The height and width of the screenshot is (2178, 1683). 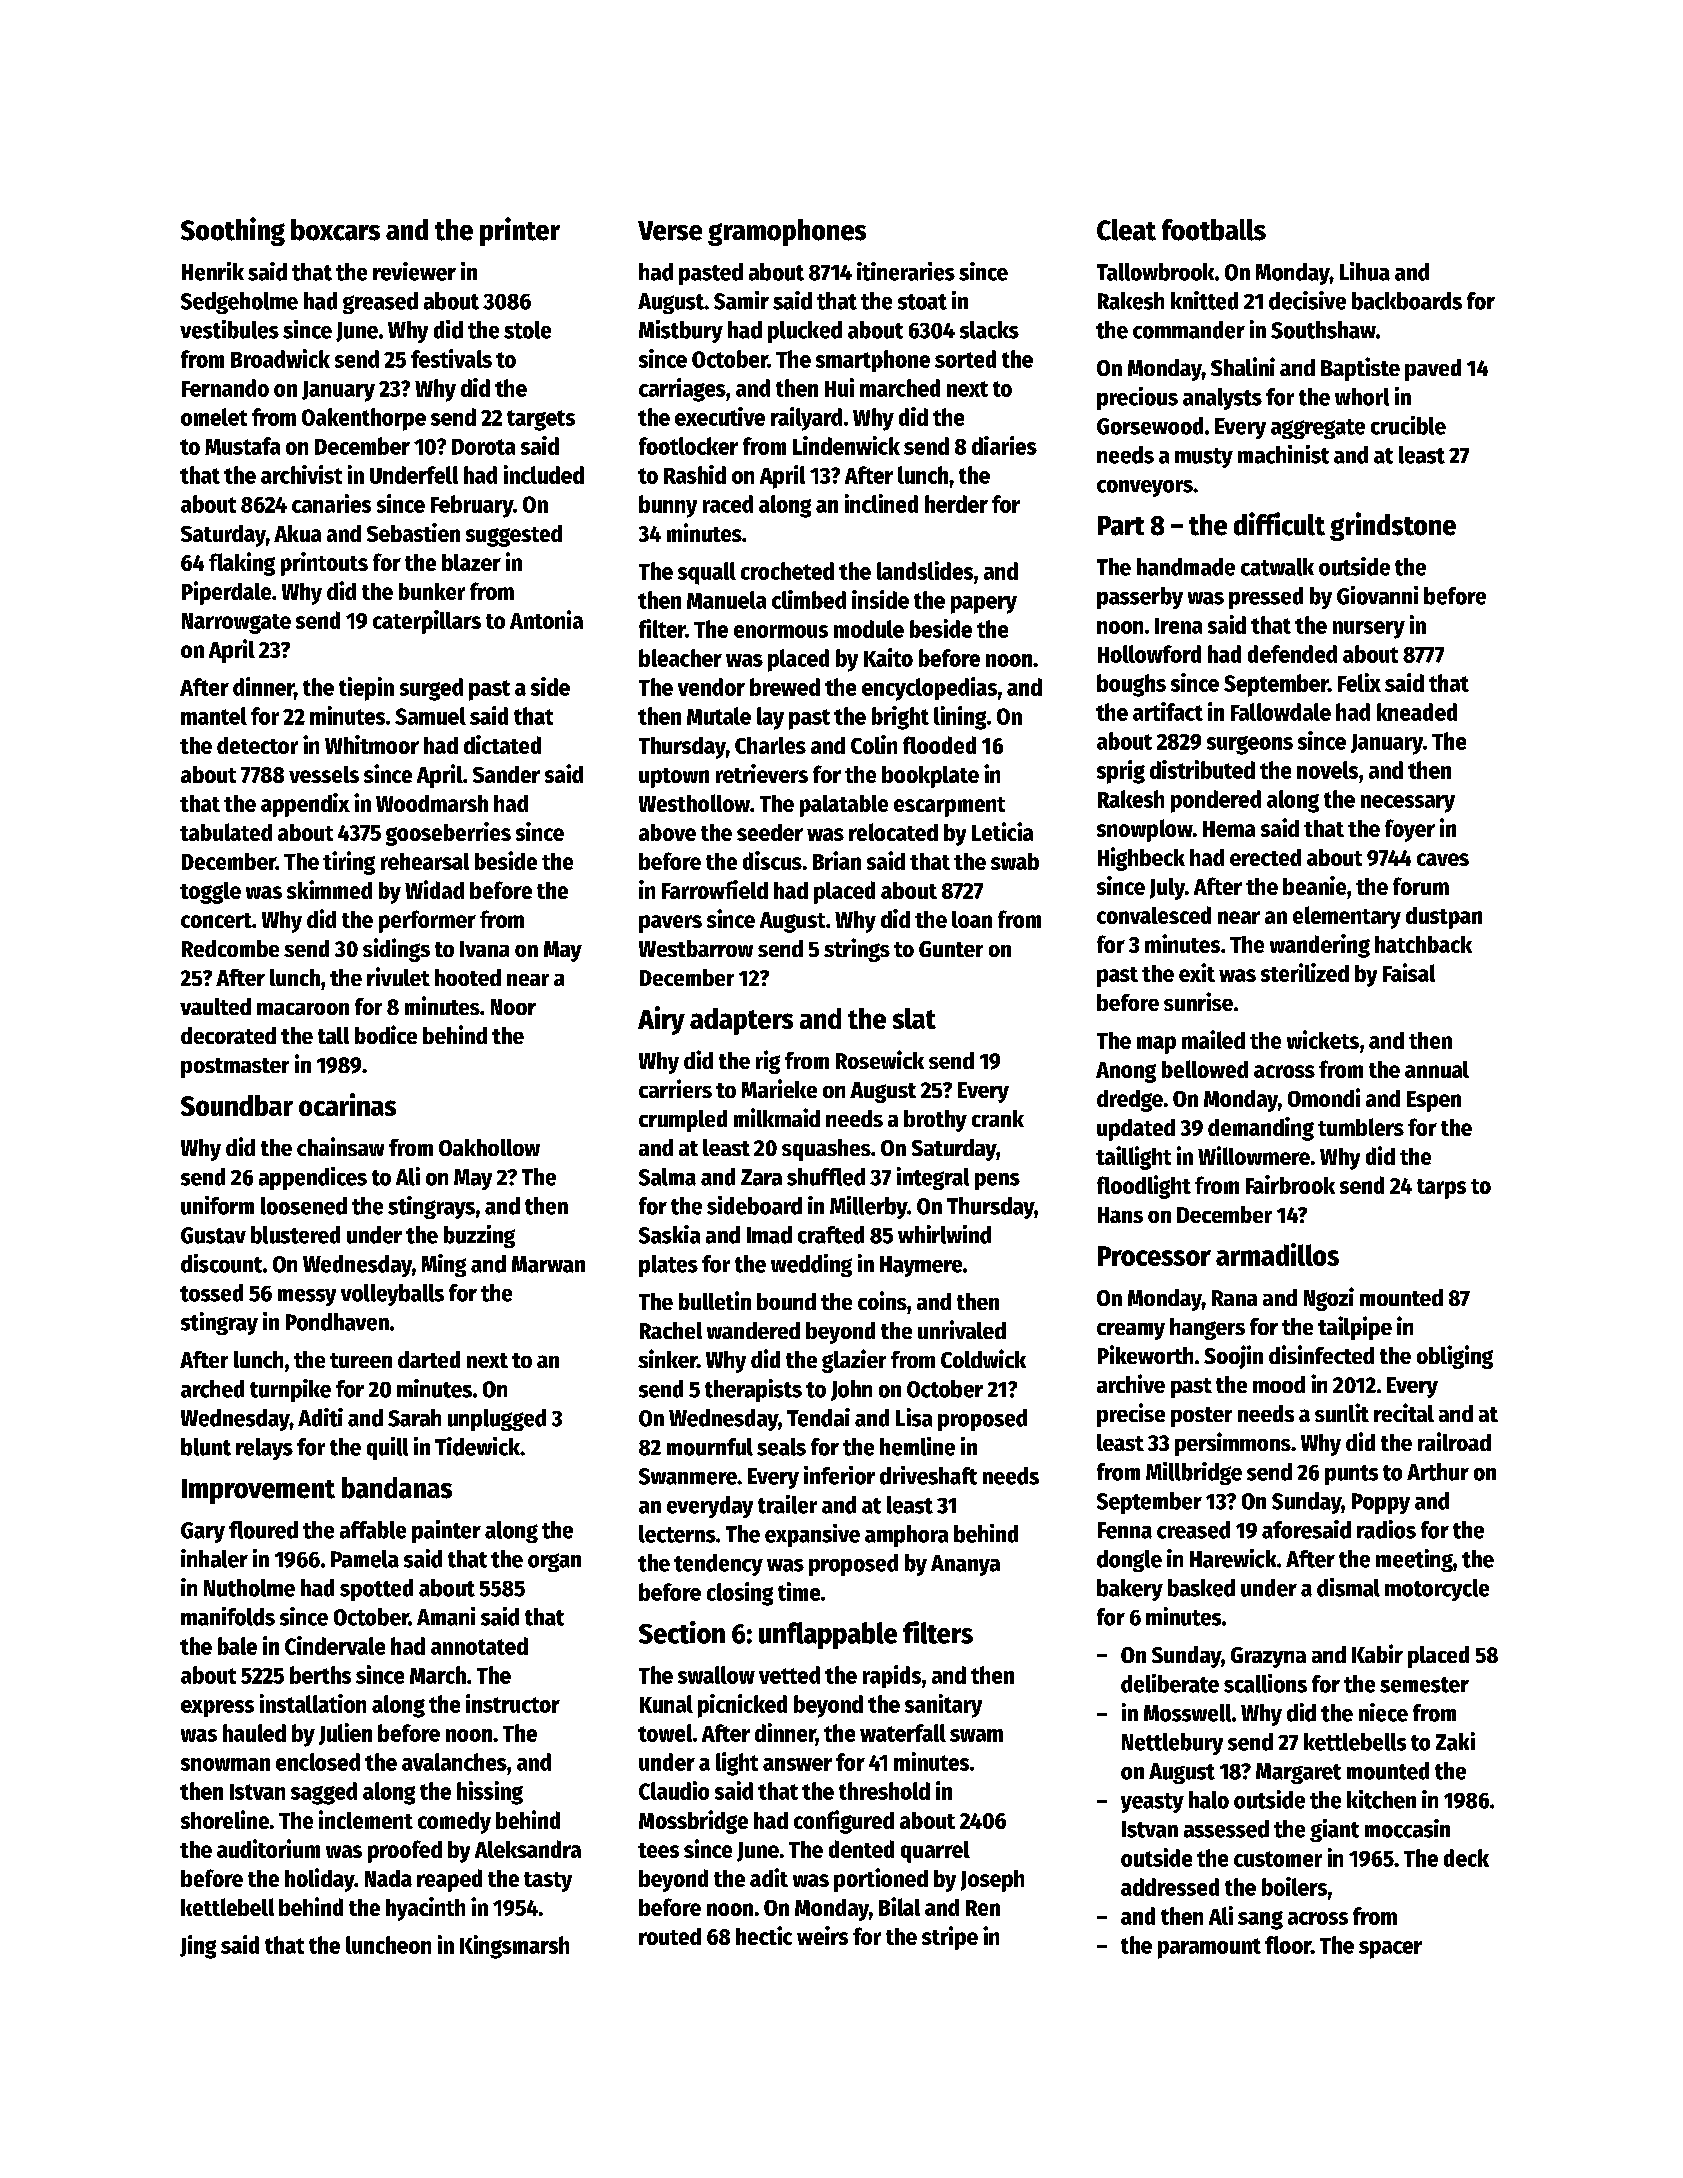 I want to click on smartphone, so click(x=873, y=361).
